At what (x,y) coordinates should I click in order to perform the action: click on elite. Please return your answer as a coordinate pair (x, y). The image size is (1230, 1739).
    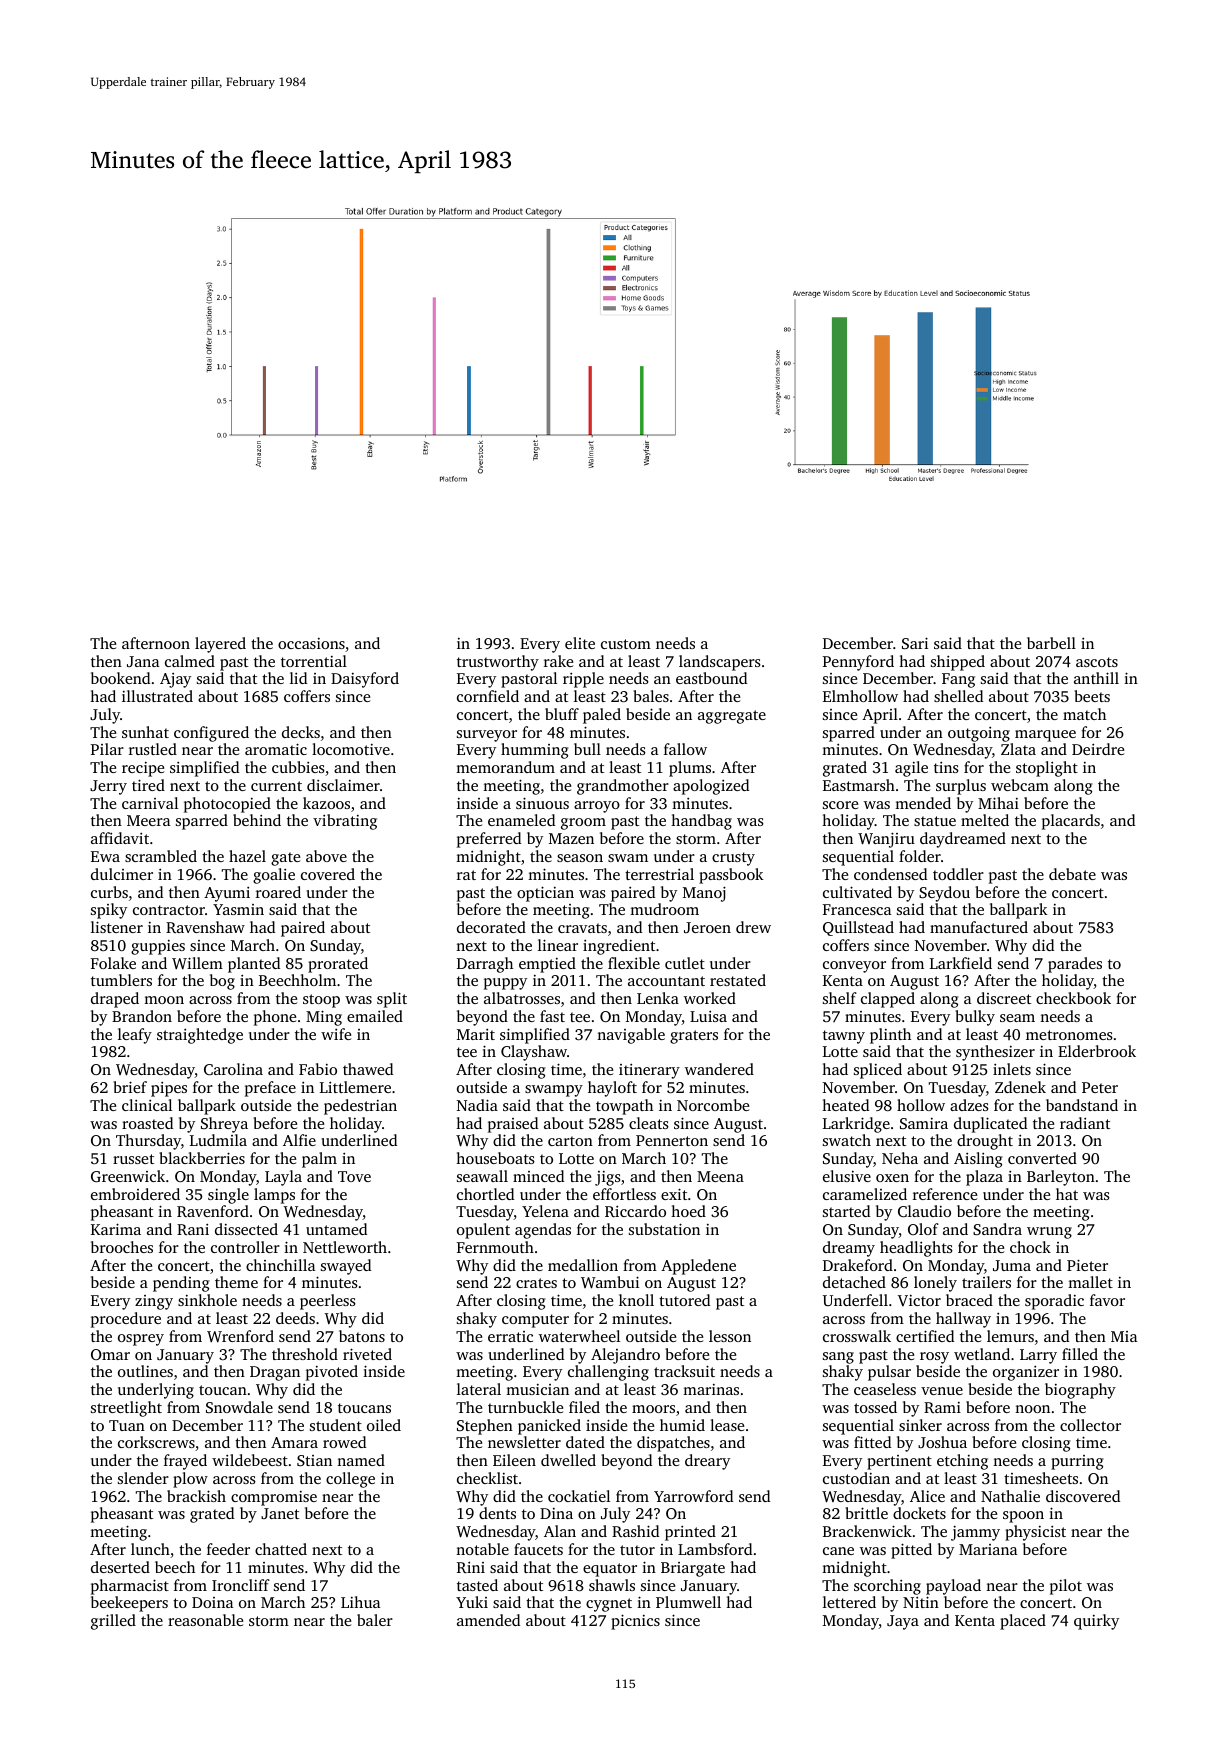
    Looking at the image, I should click on (580, 643).
